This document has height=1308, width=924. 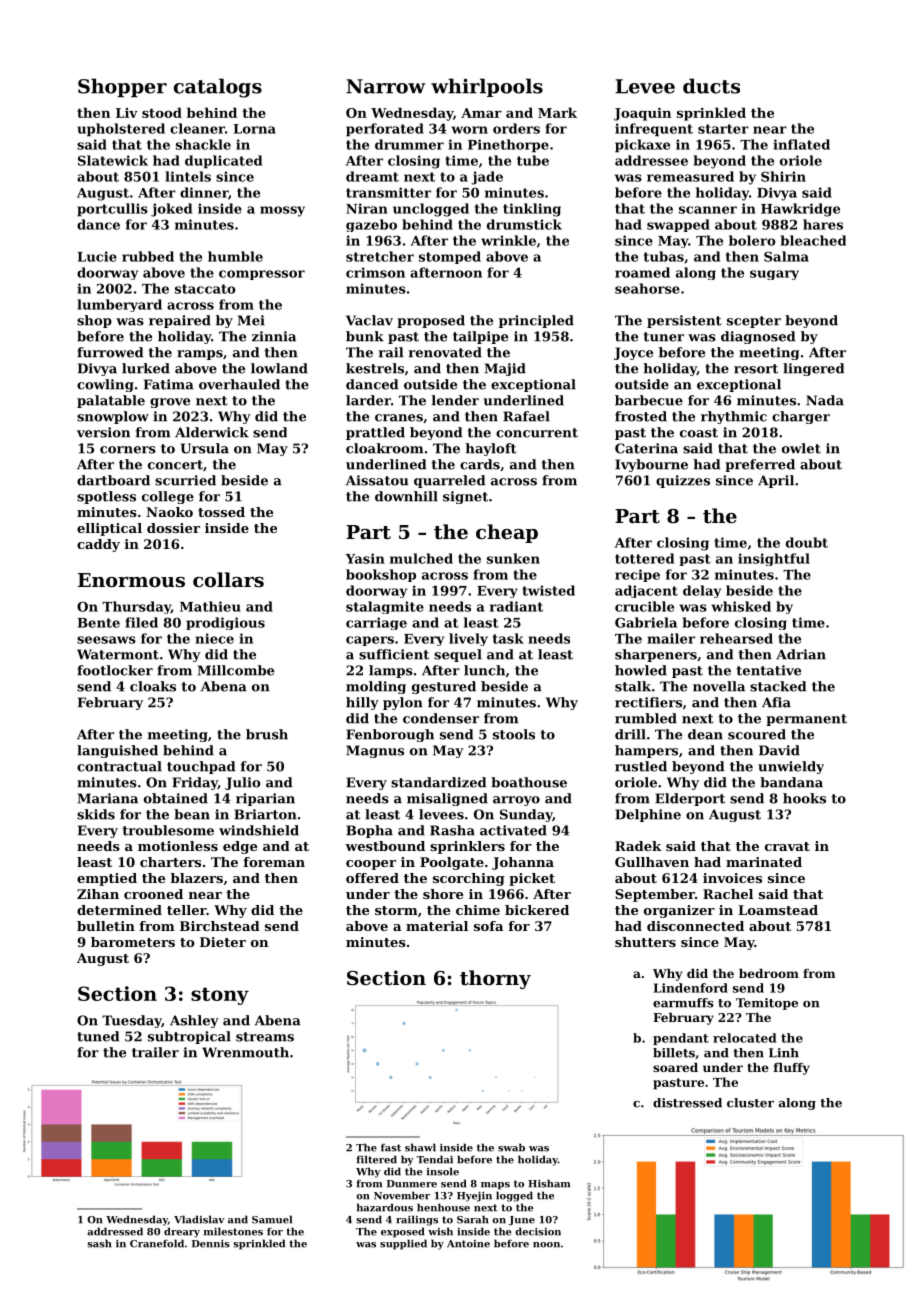 What do you see at coordinates (452, 863) in the document?
I see `Poolgate` at bounding box center [452, 863].
